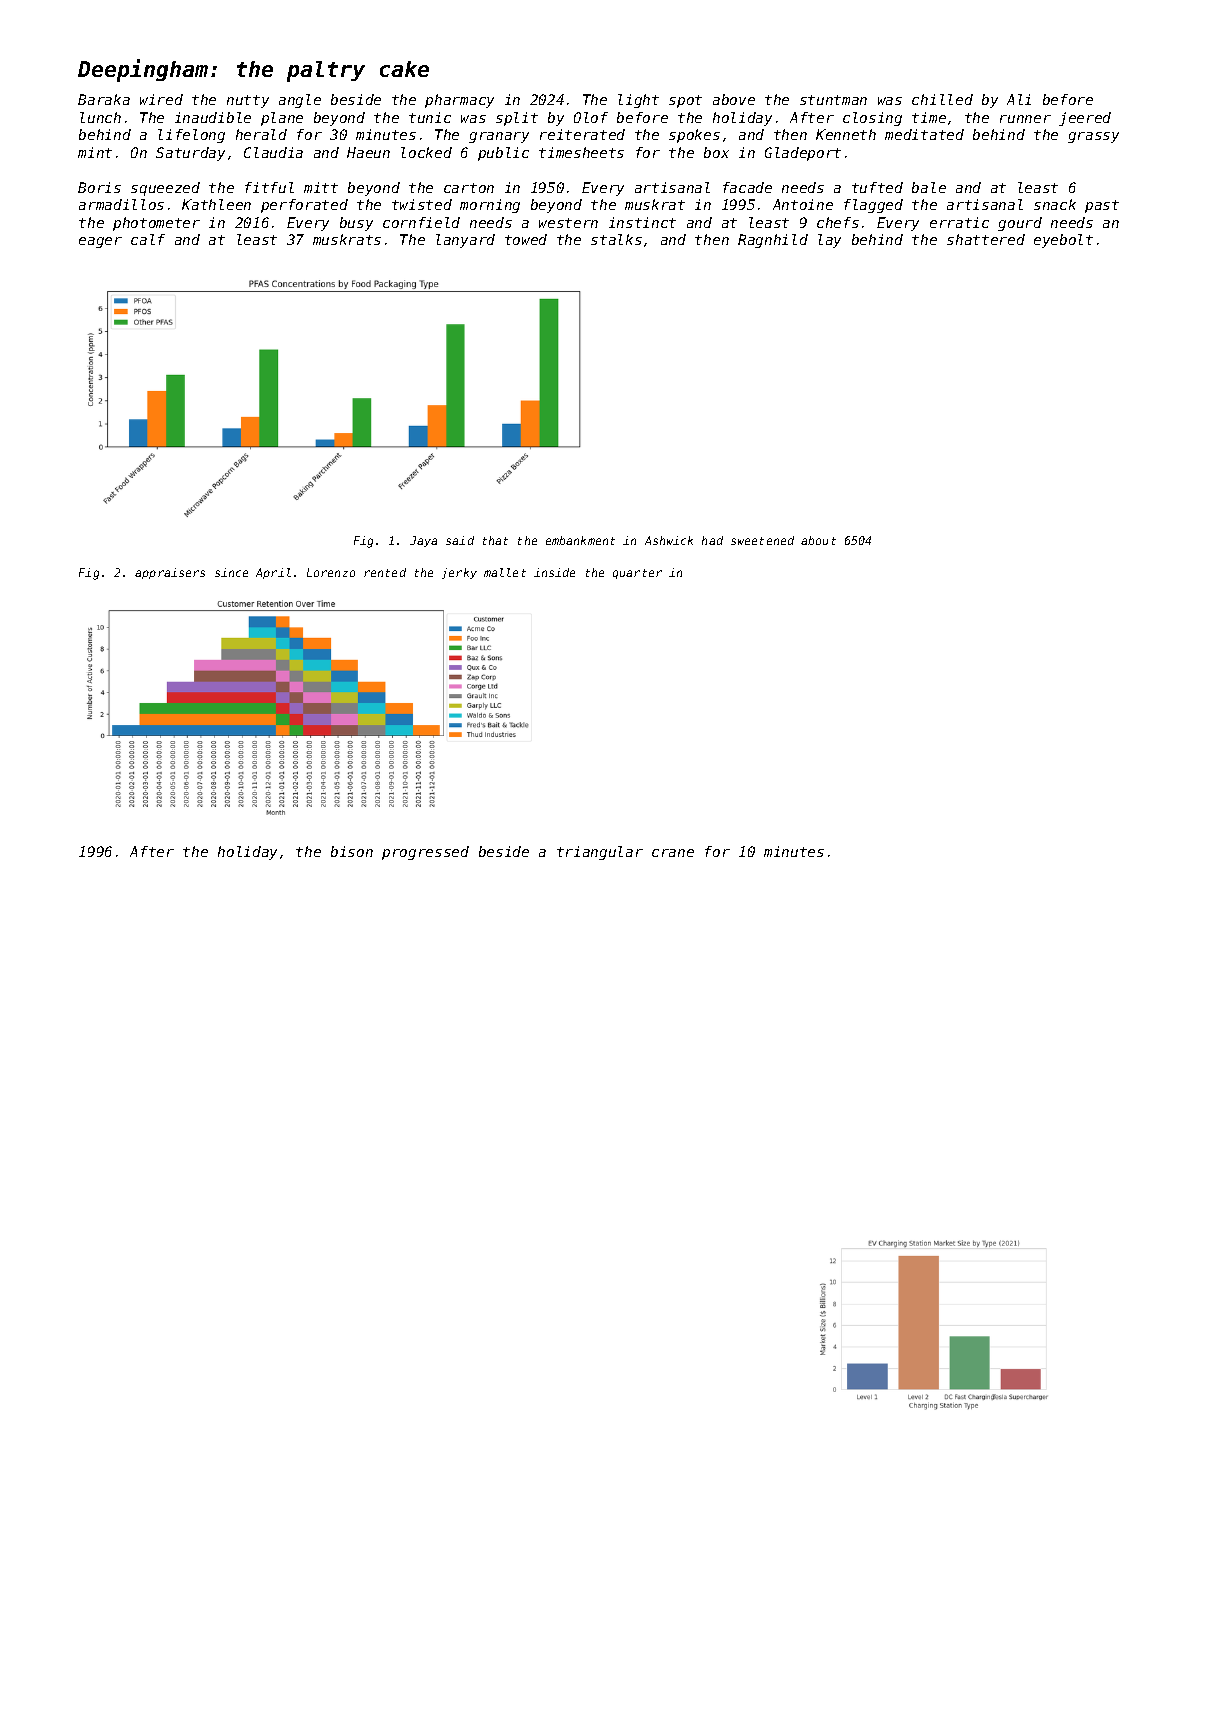  What do you see at coordinates (600, 853) in the document?
I see `triangular` at bounding box center [600, 853].
